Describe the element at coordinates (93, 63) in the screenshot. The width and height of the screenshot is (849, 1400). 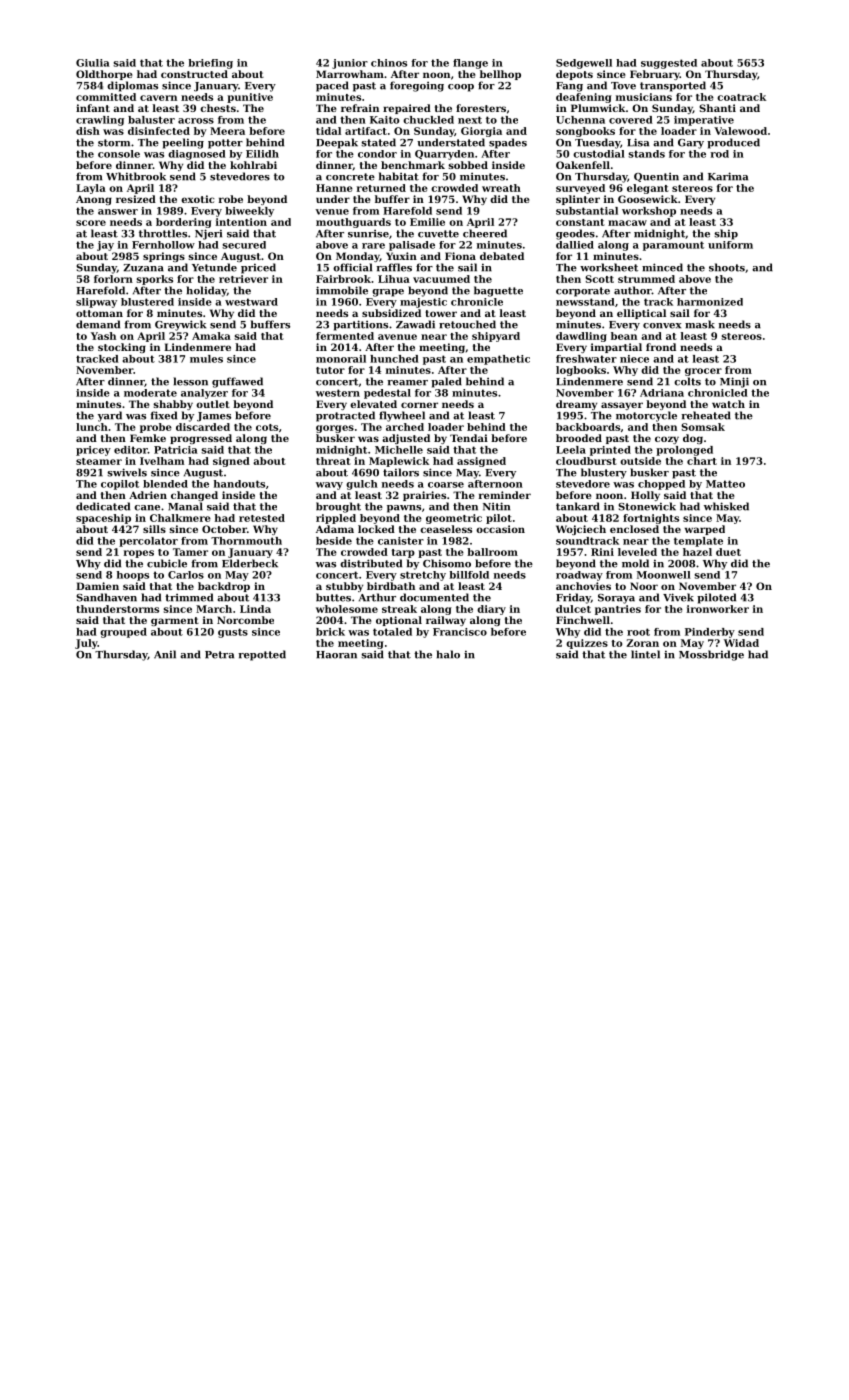
I see `Giulia` at that location.
